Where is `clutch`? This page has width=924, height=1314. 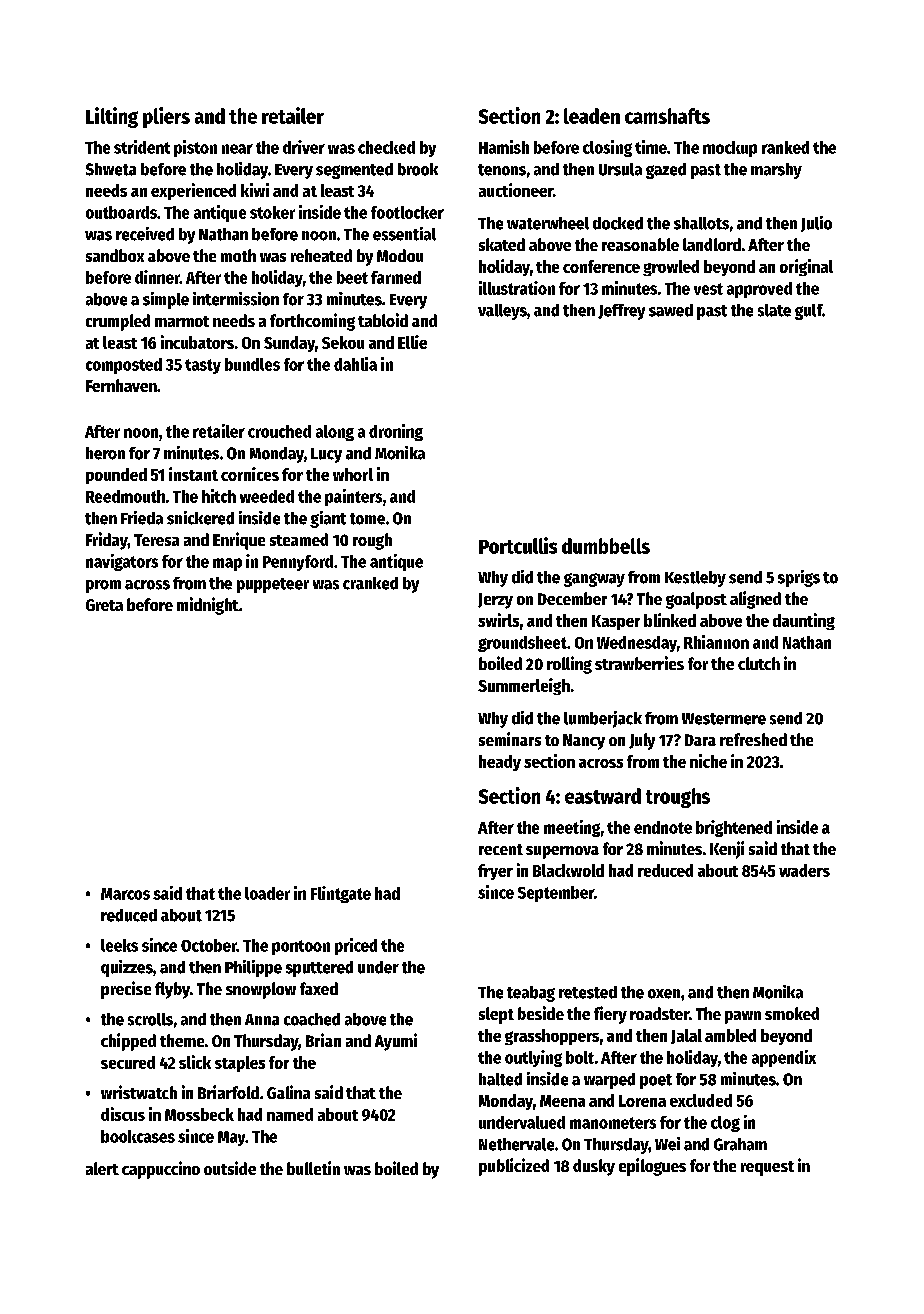
clutch is located at coordinates (759, 663).
